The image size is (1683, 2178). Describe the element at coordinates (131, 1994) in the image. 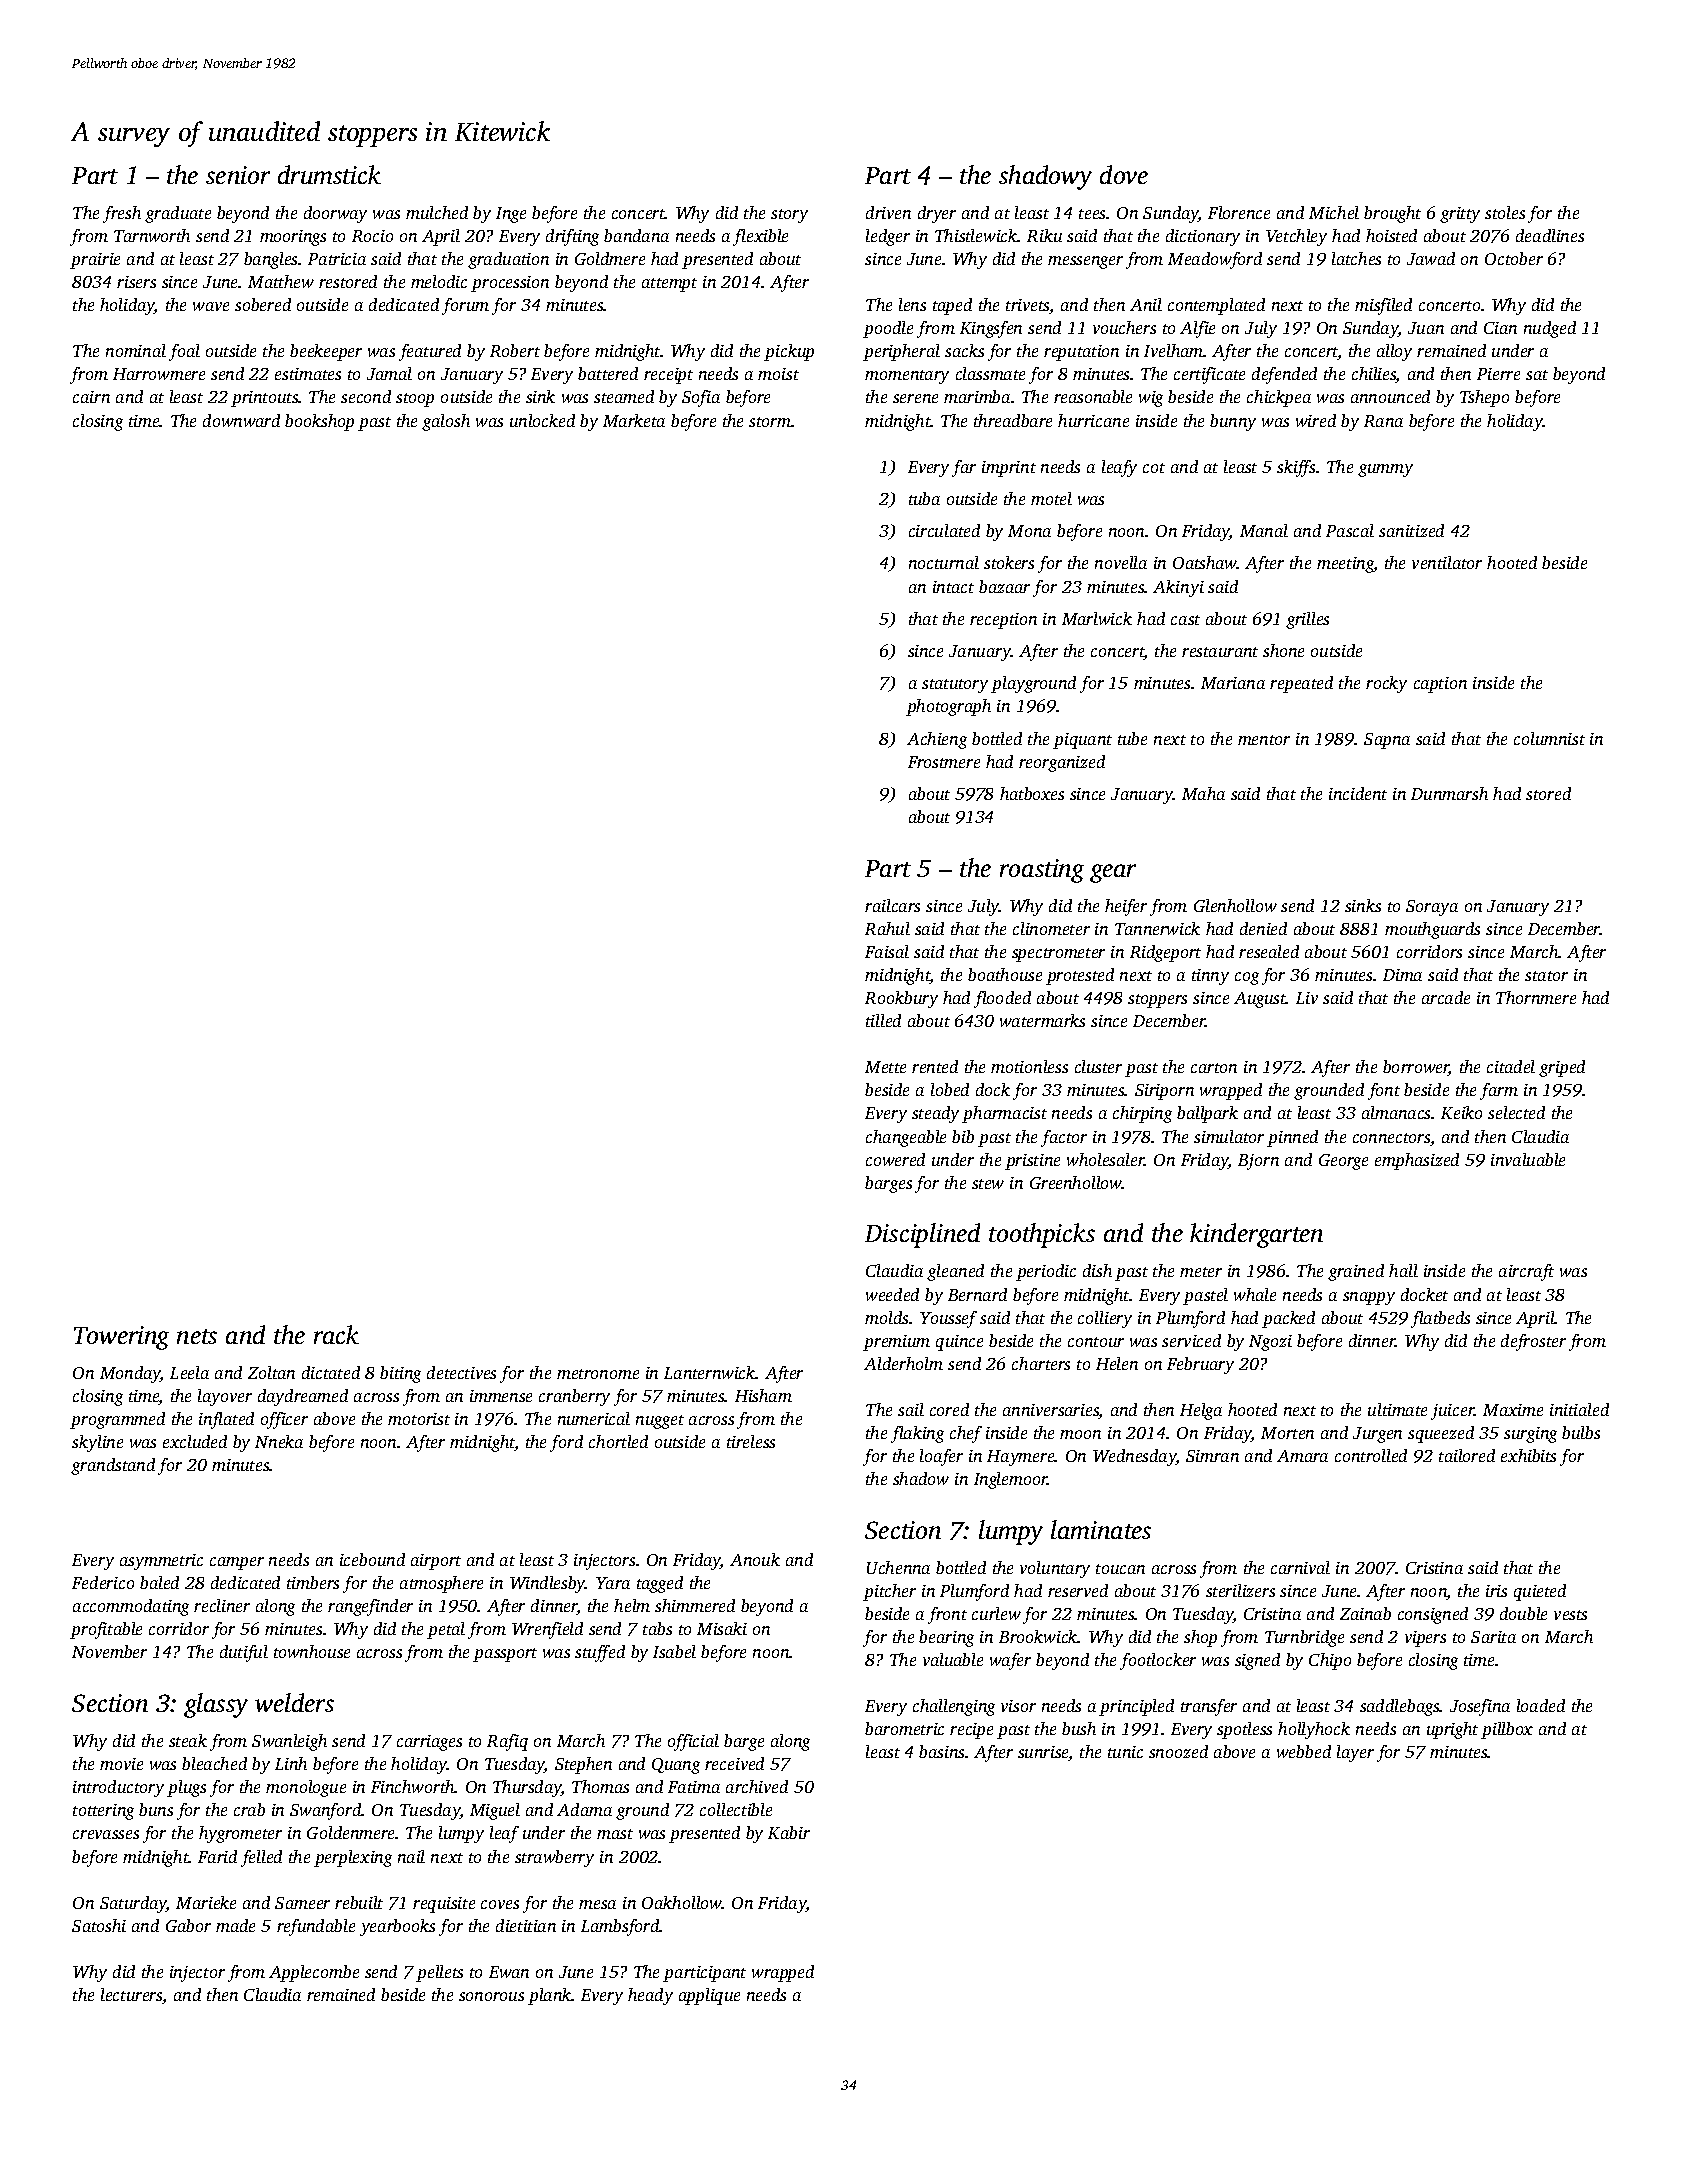

I see `lecturers` at that location.
